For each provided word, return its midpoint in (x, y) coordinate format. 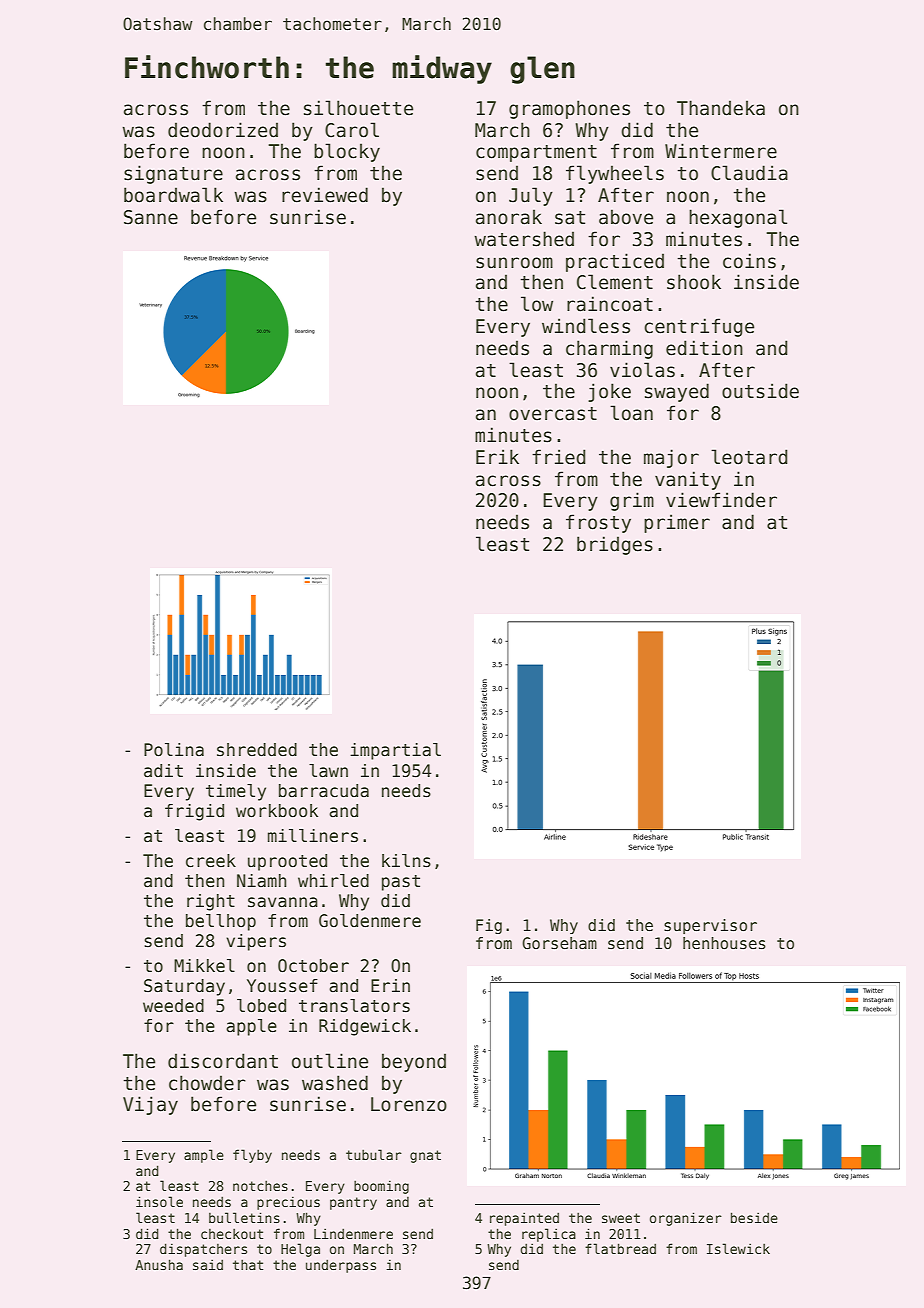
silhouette (358, 108)
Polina (174, 750)
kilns (406, 861)
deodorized (223, 130)
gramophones (569, 109)
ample (204, 1156)
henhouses (724, 943)
